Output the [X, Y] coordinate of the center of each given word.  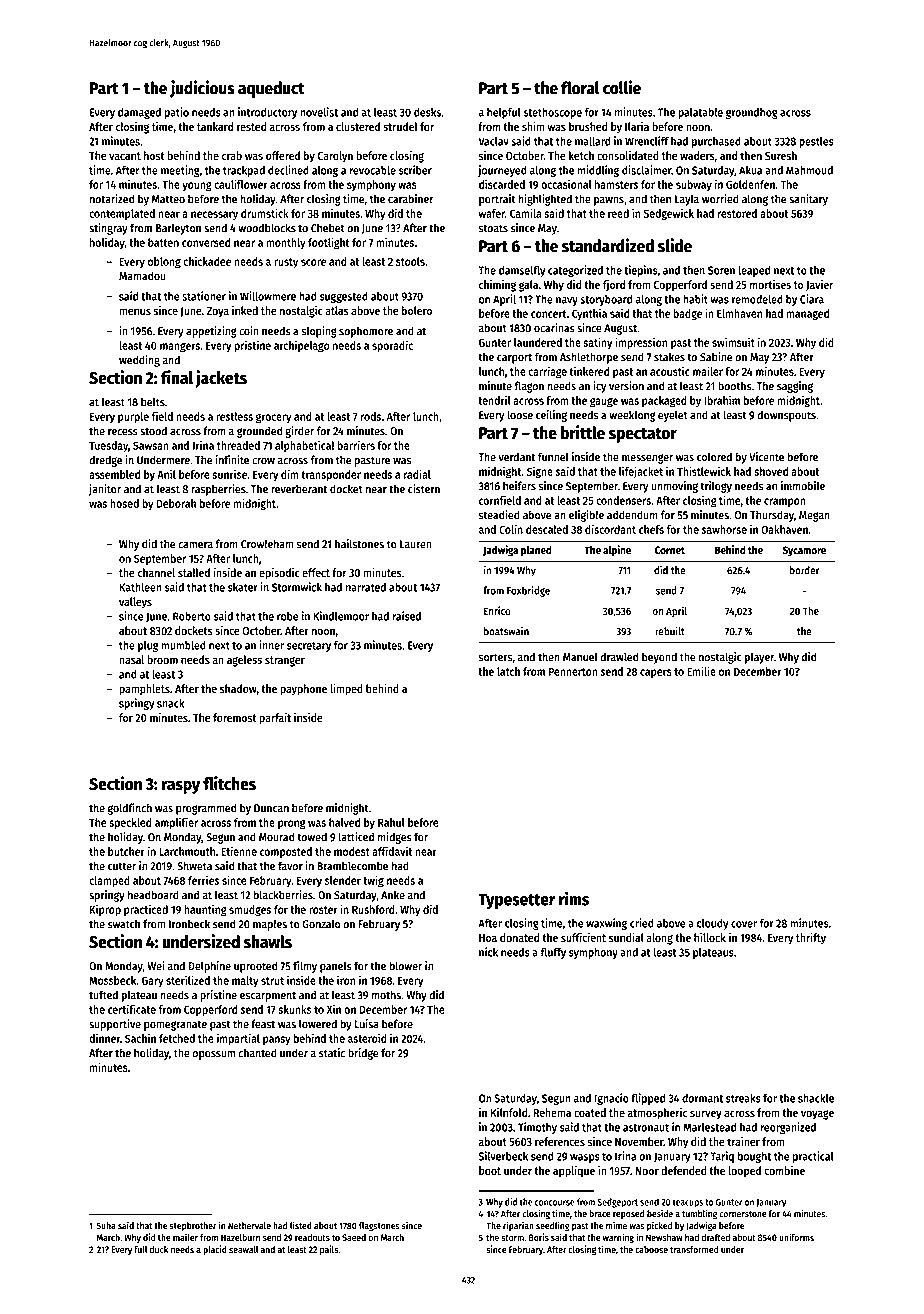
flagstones [379, 1227]
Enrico [497, 610]
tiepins [640, 271]
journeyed [502, 171]
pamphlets [144, 690]
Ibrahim [722, 400]
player [759, 658]
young [197, 187]
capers [656, 673]
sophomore [366, 332]
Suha [106, 1226]
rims [574, 898]
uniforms [796, 1237]
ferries [203, 880]
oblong [164, 263]
